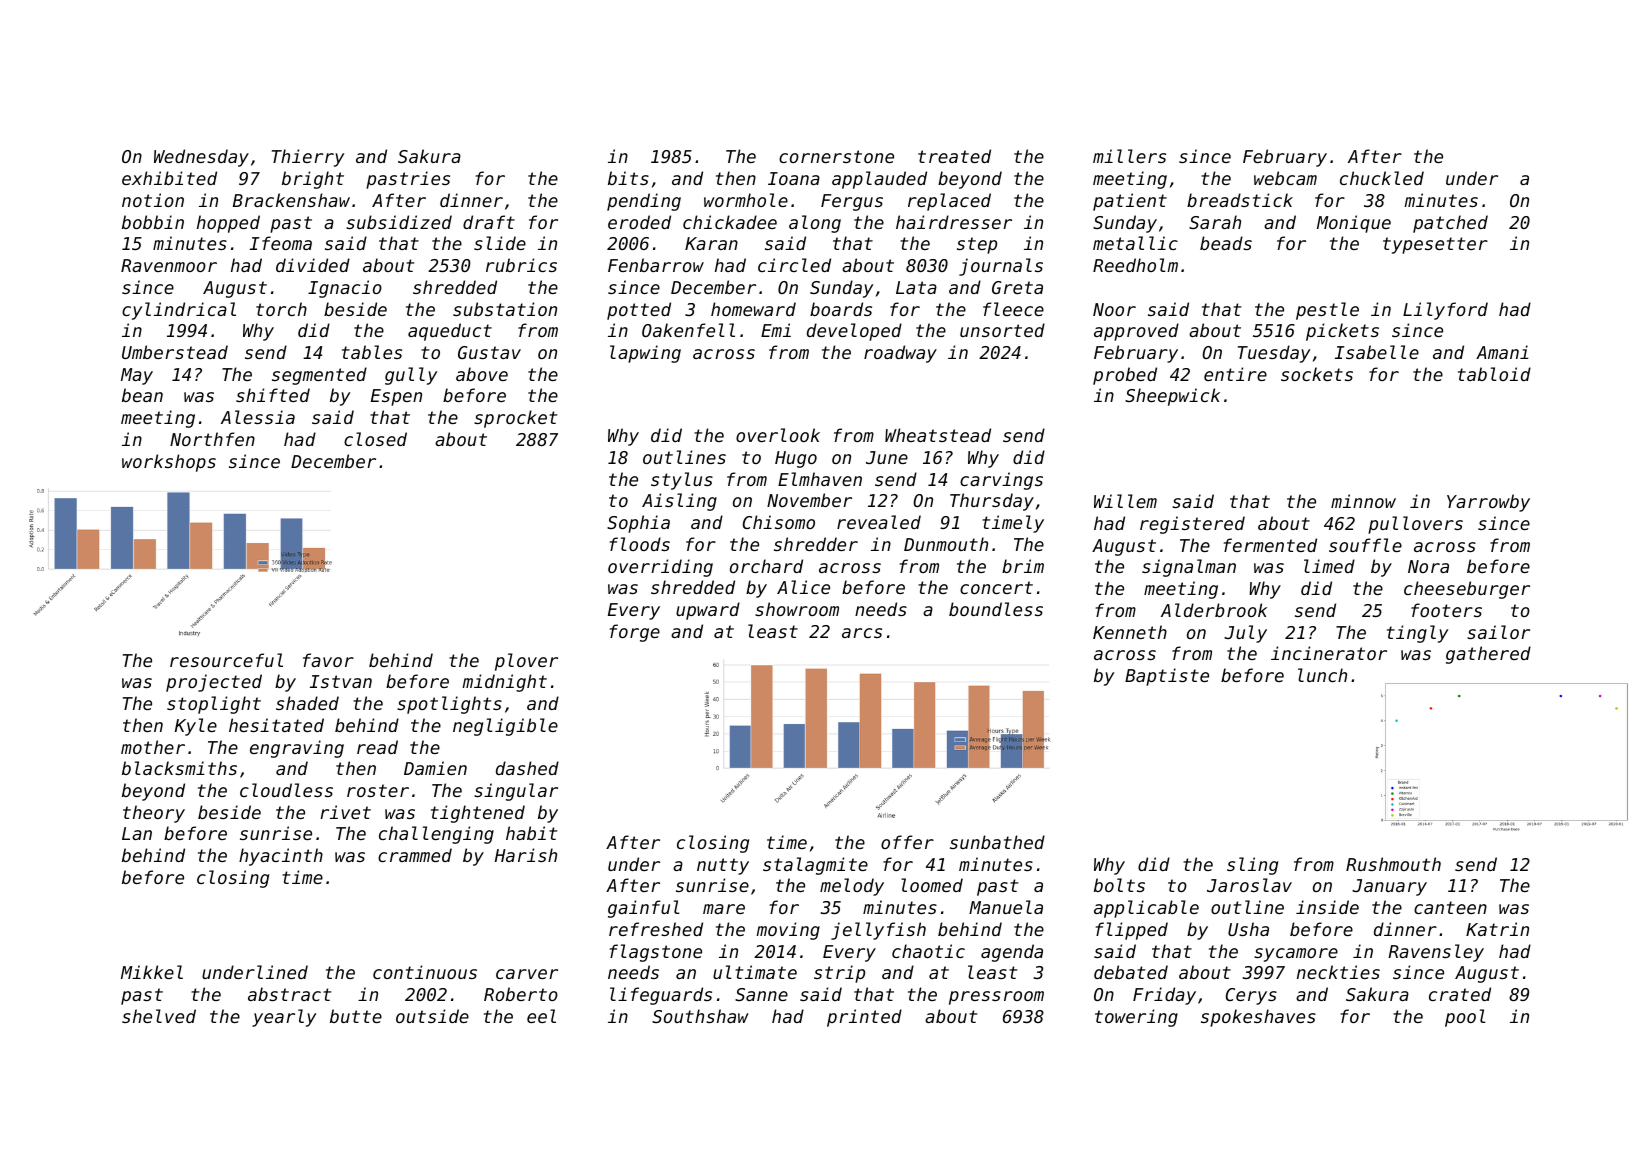  Describe the element at coordinates (179, 768) in the screenshot. I see `blacksmiths` at that location.
